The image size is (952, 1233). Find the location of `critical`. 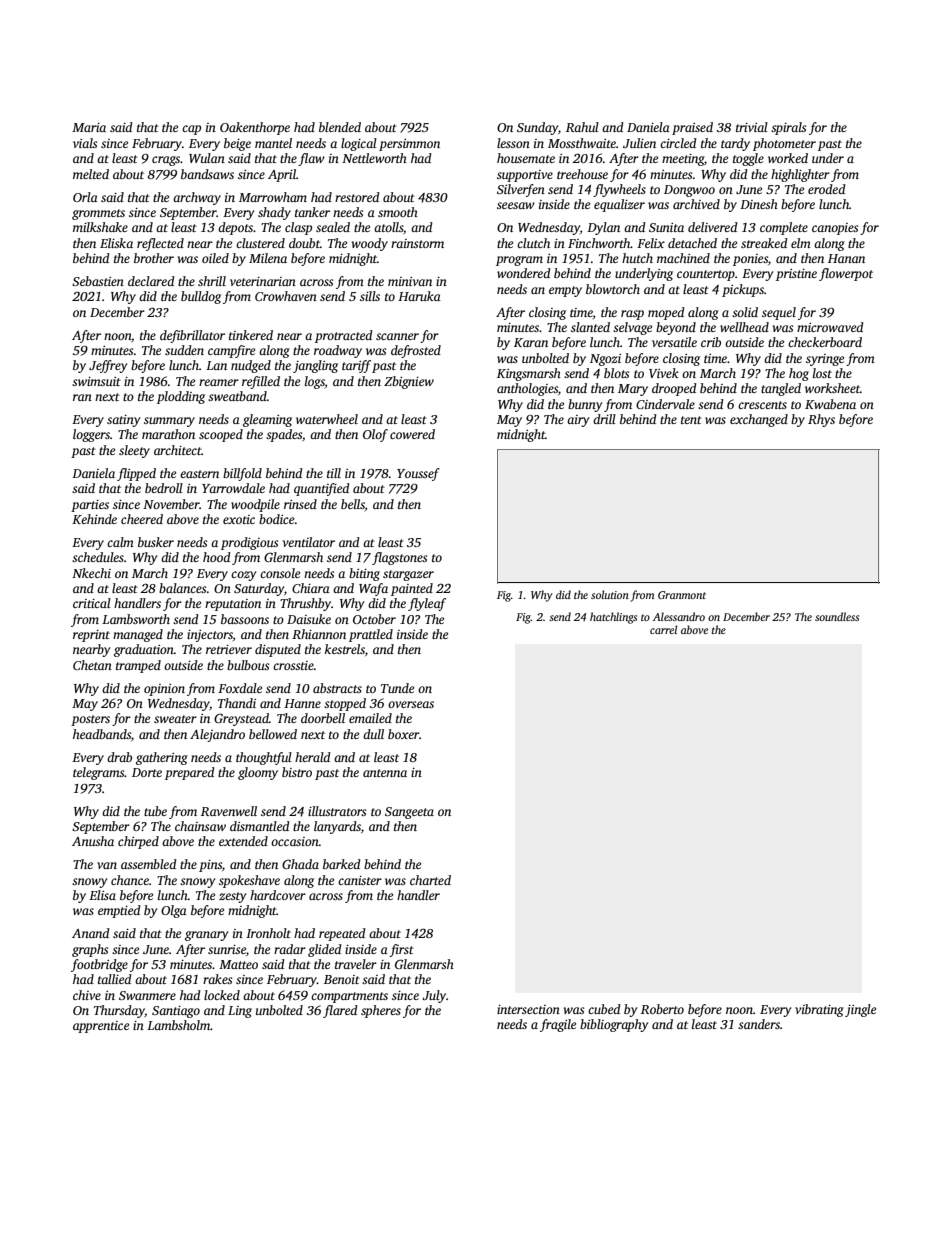

critical is located at coordinates (92, 603).
